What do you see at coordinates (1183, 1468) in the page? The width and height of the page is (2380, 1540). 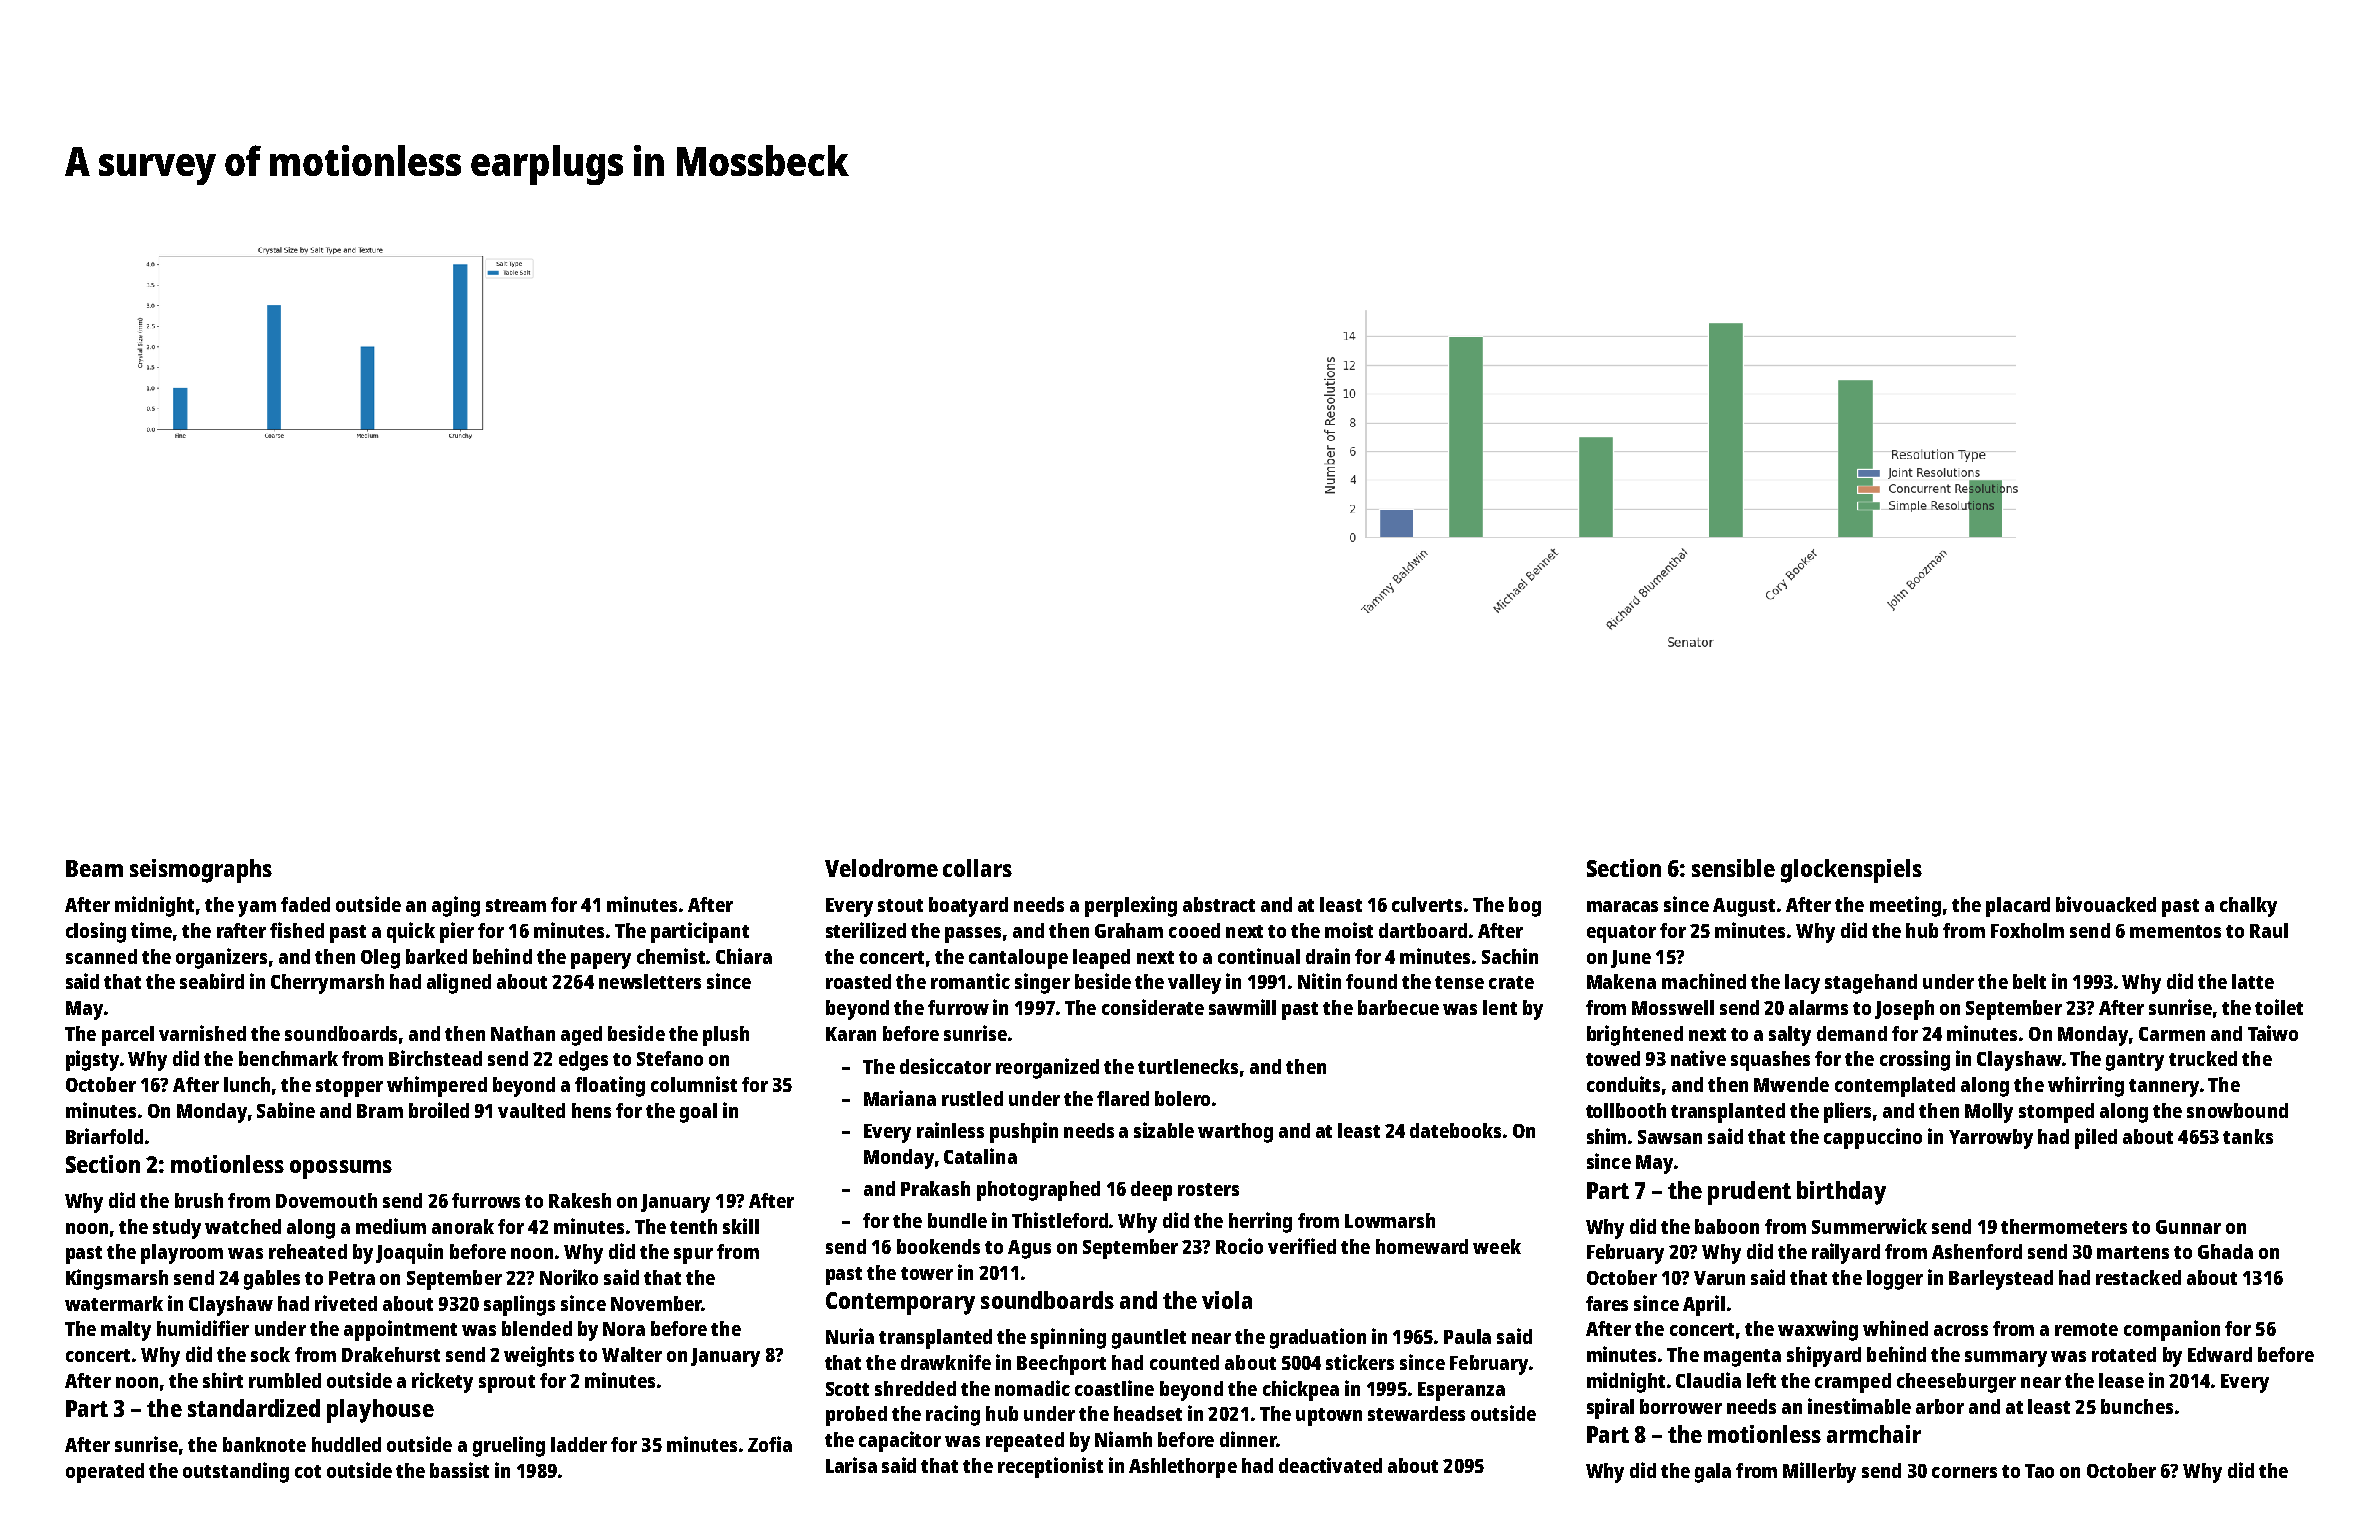 I see `Ashlethorpe` at bounding box center [1183, 1468].
